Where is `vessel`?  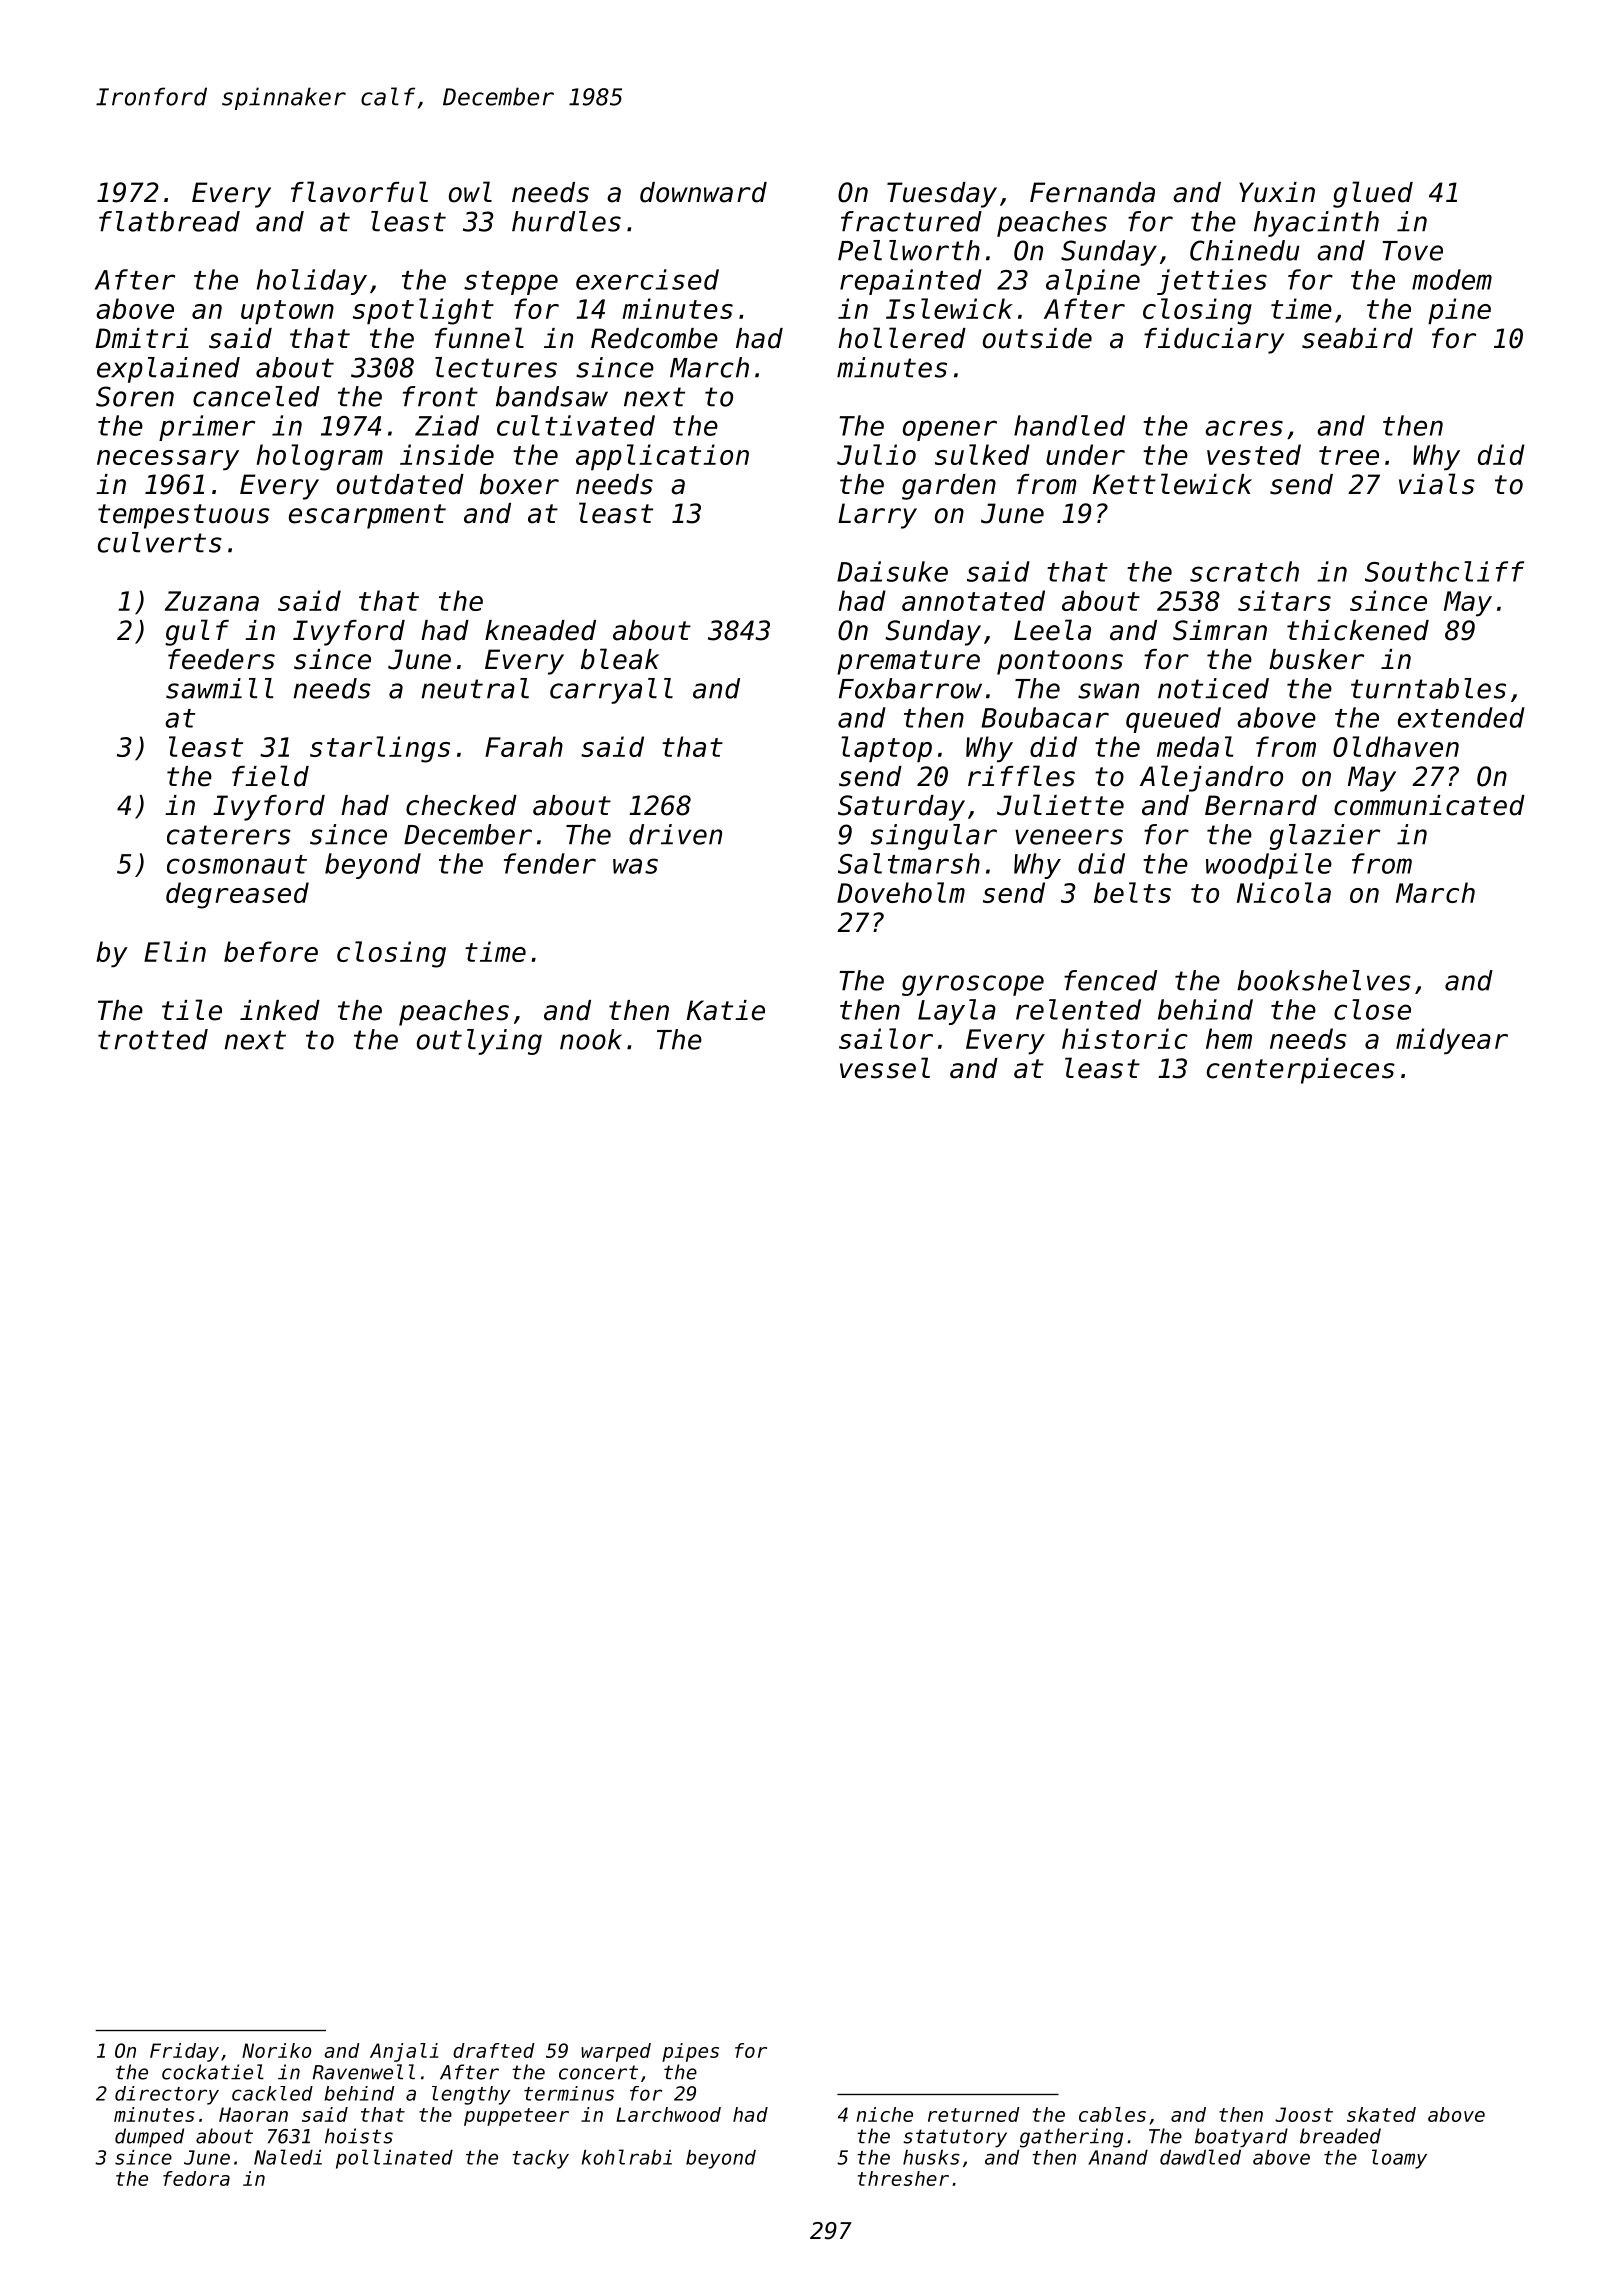 vessel is located at coordinates (885, 1068).
